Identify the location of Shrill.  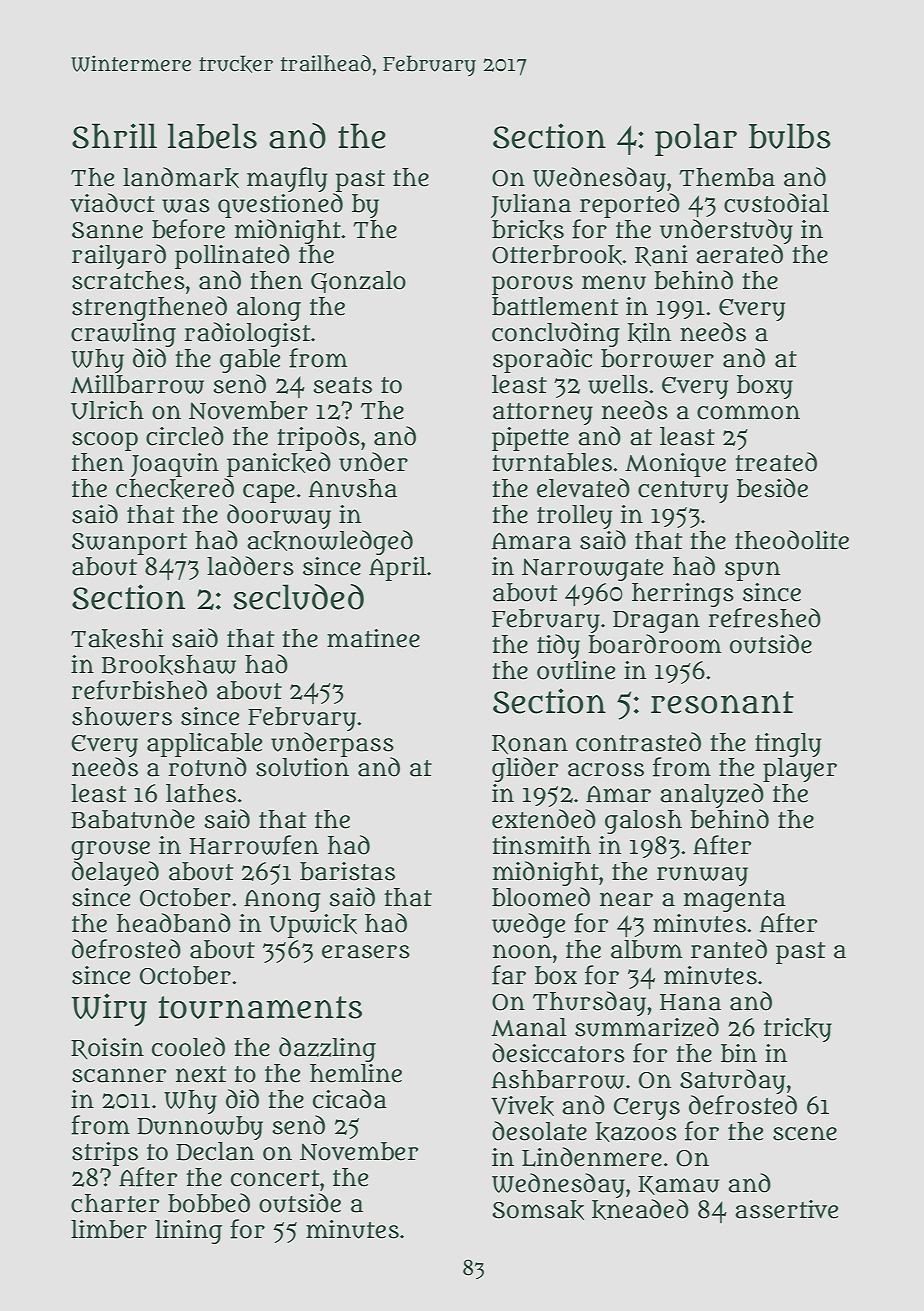
(114, 136).
